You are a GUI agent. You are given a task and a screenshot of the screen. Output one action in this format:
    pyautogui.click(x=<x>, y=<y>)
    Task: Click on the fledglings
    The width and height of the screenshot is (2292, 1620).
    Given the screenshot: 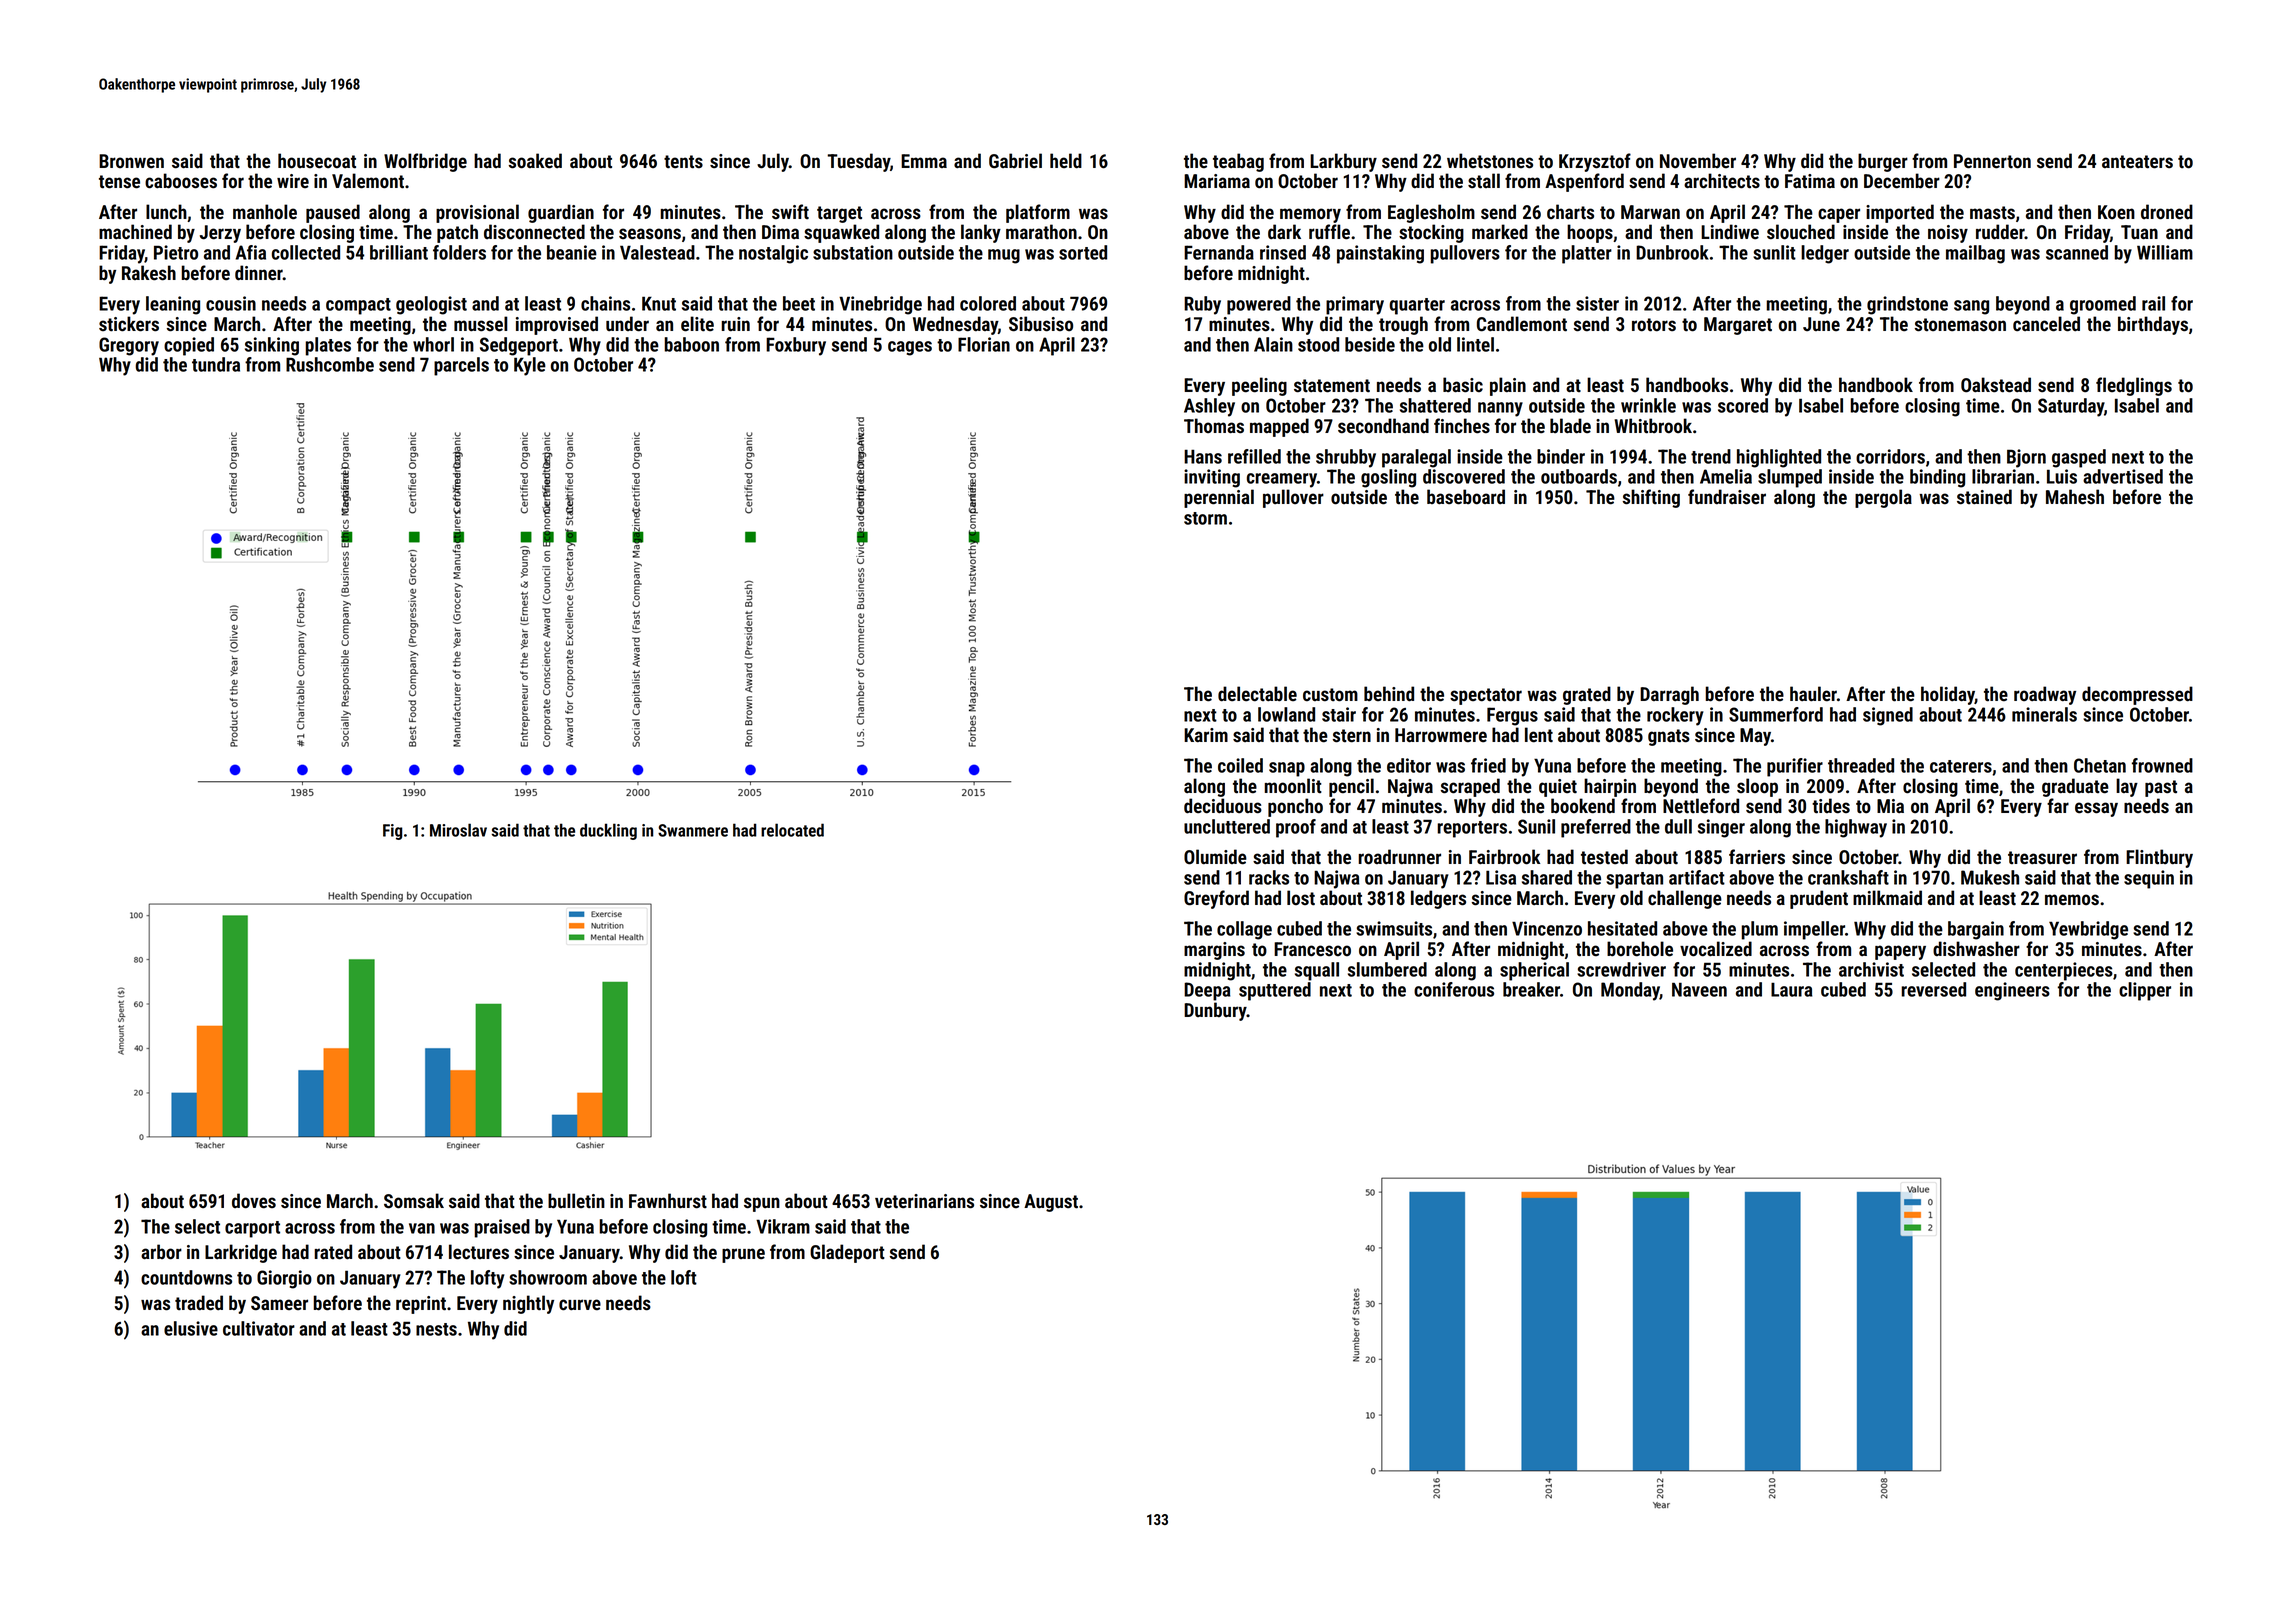 What is the action you would take?
    pyautogui.click(x=2134, y=386)
